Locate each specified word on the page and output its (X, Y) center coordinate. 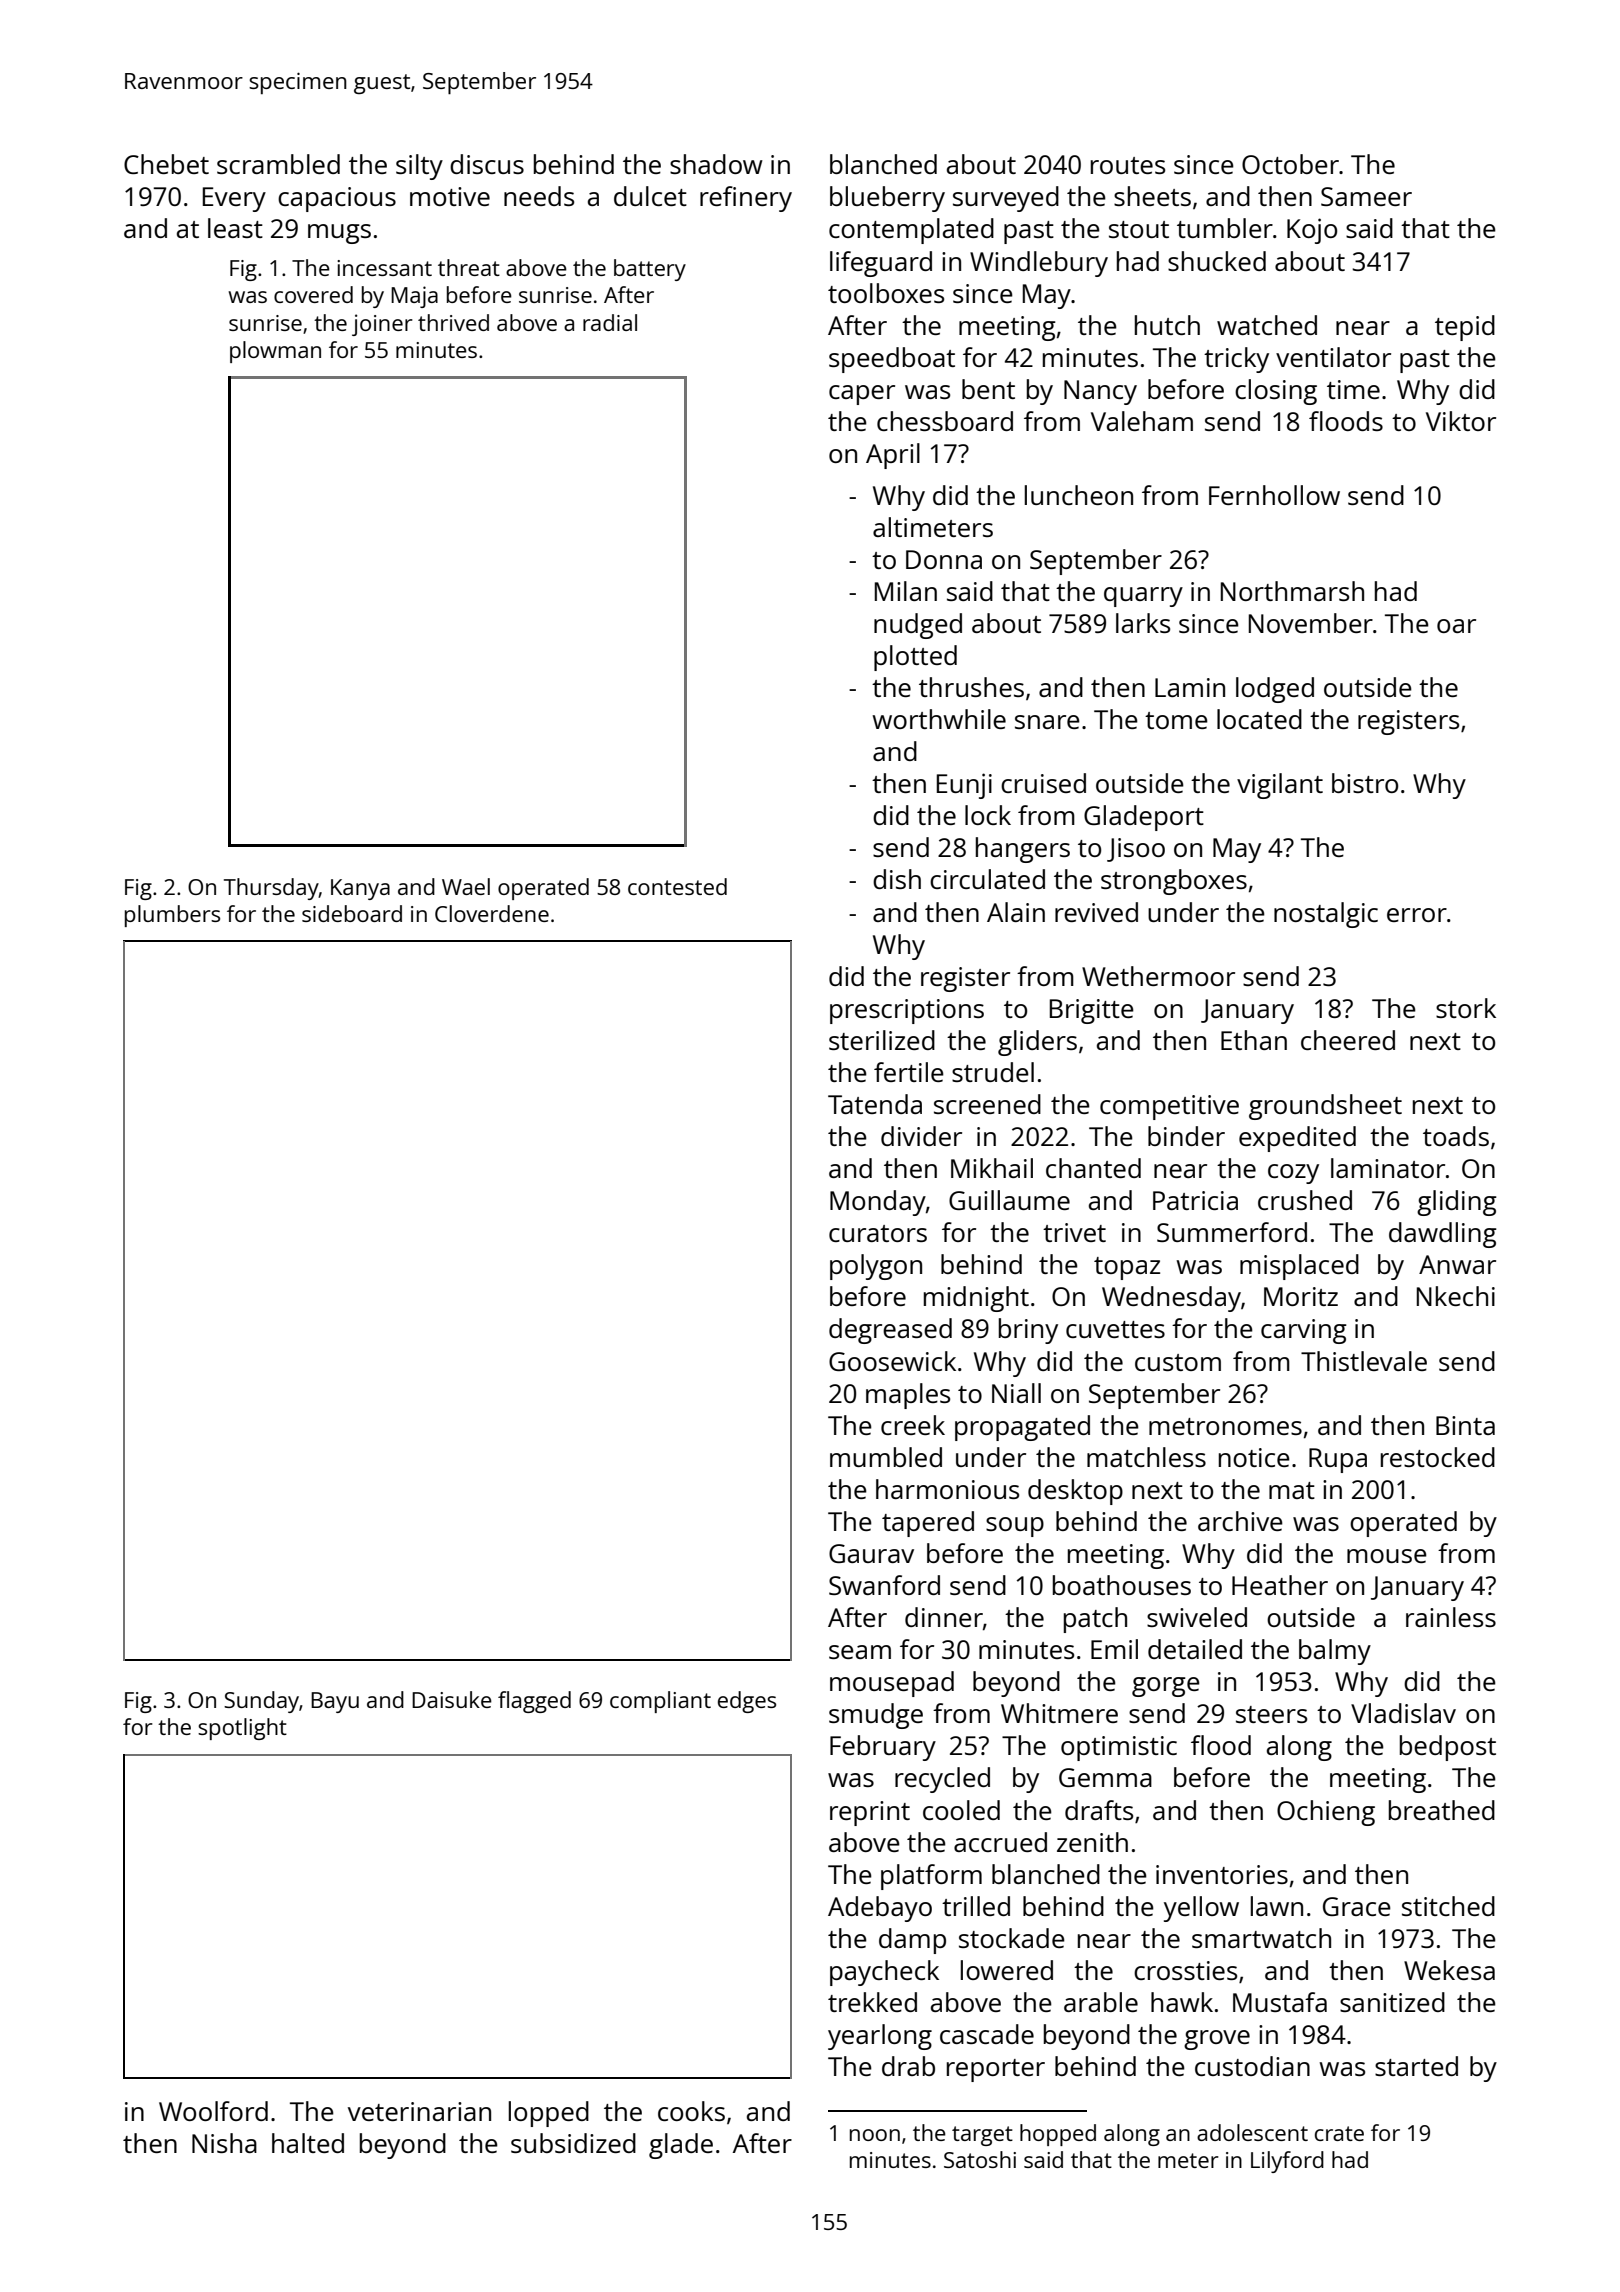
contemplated (911, 231)
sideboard (352, 913)
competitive (1169, 1107)
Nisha (224, 2143)
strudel (993, 1072)
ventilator (1333, 357)
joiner (382, 325)
